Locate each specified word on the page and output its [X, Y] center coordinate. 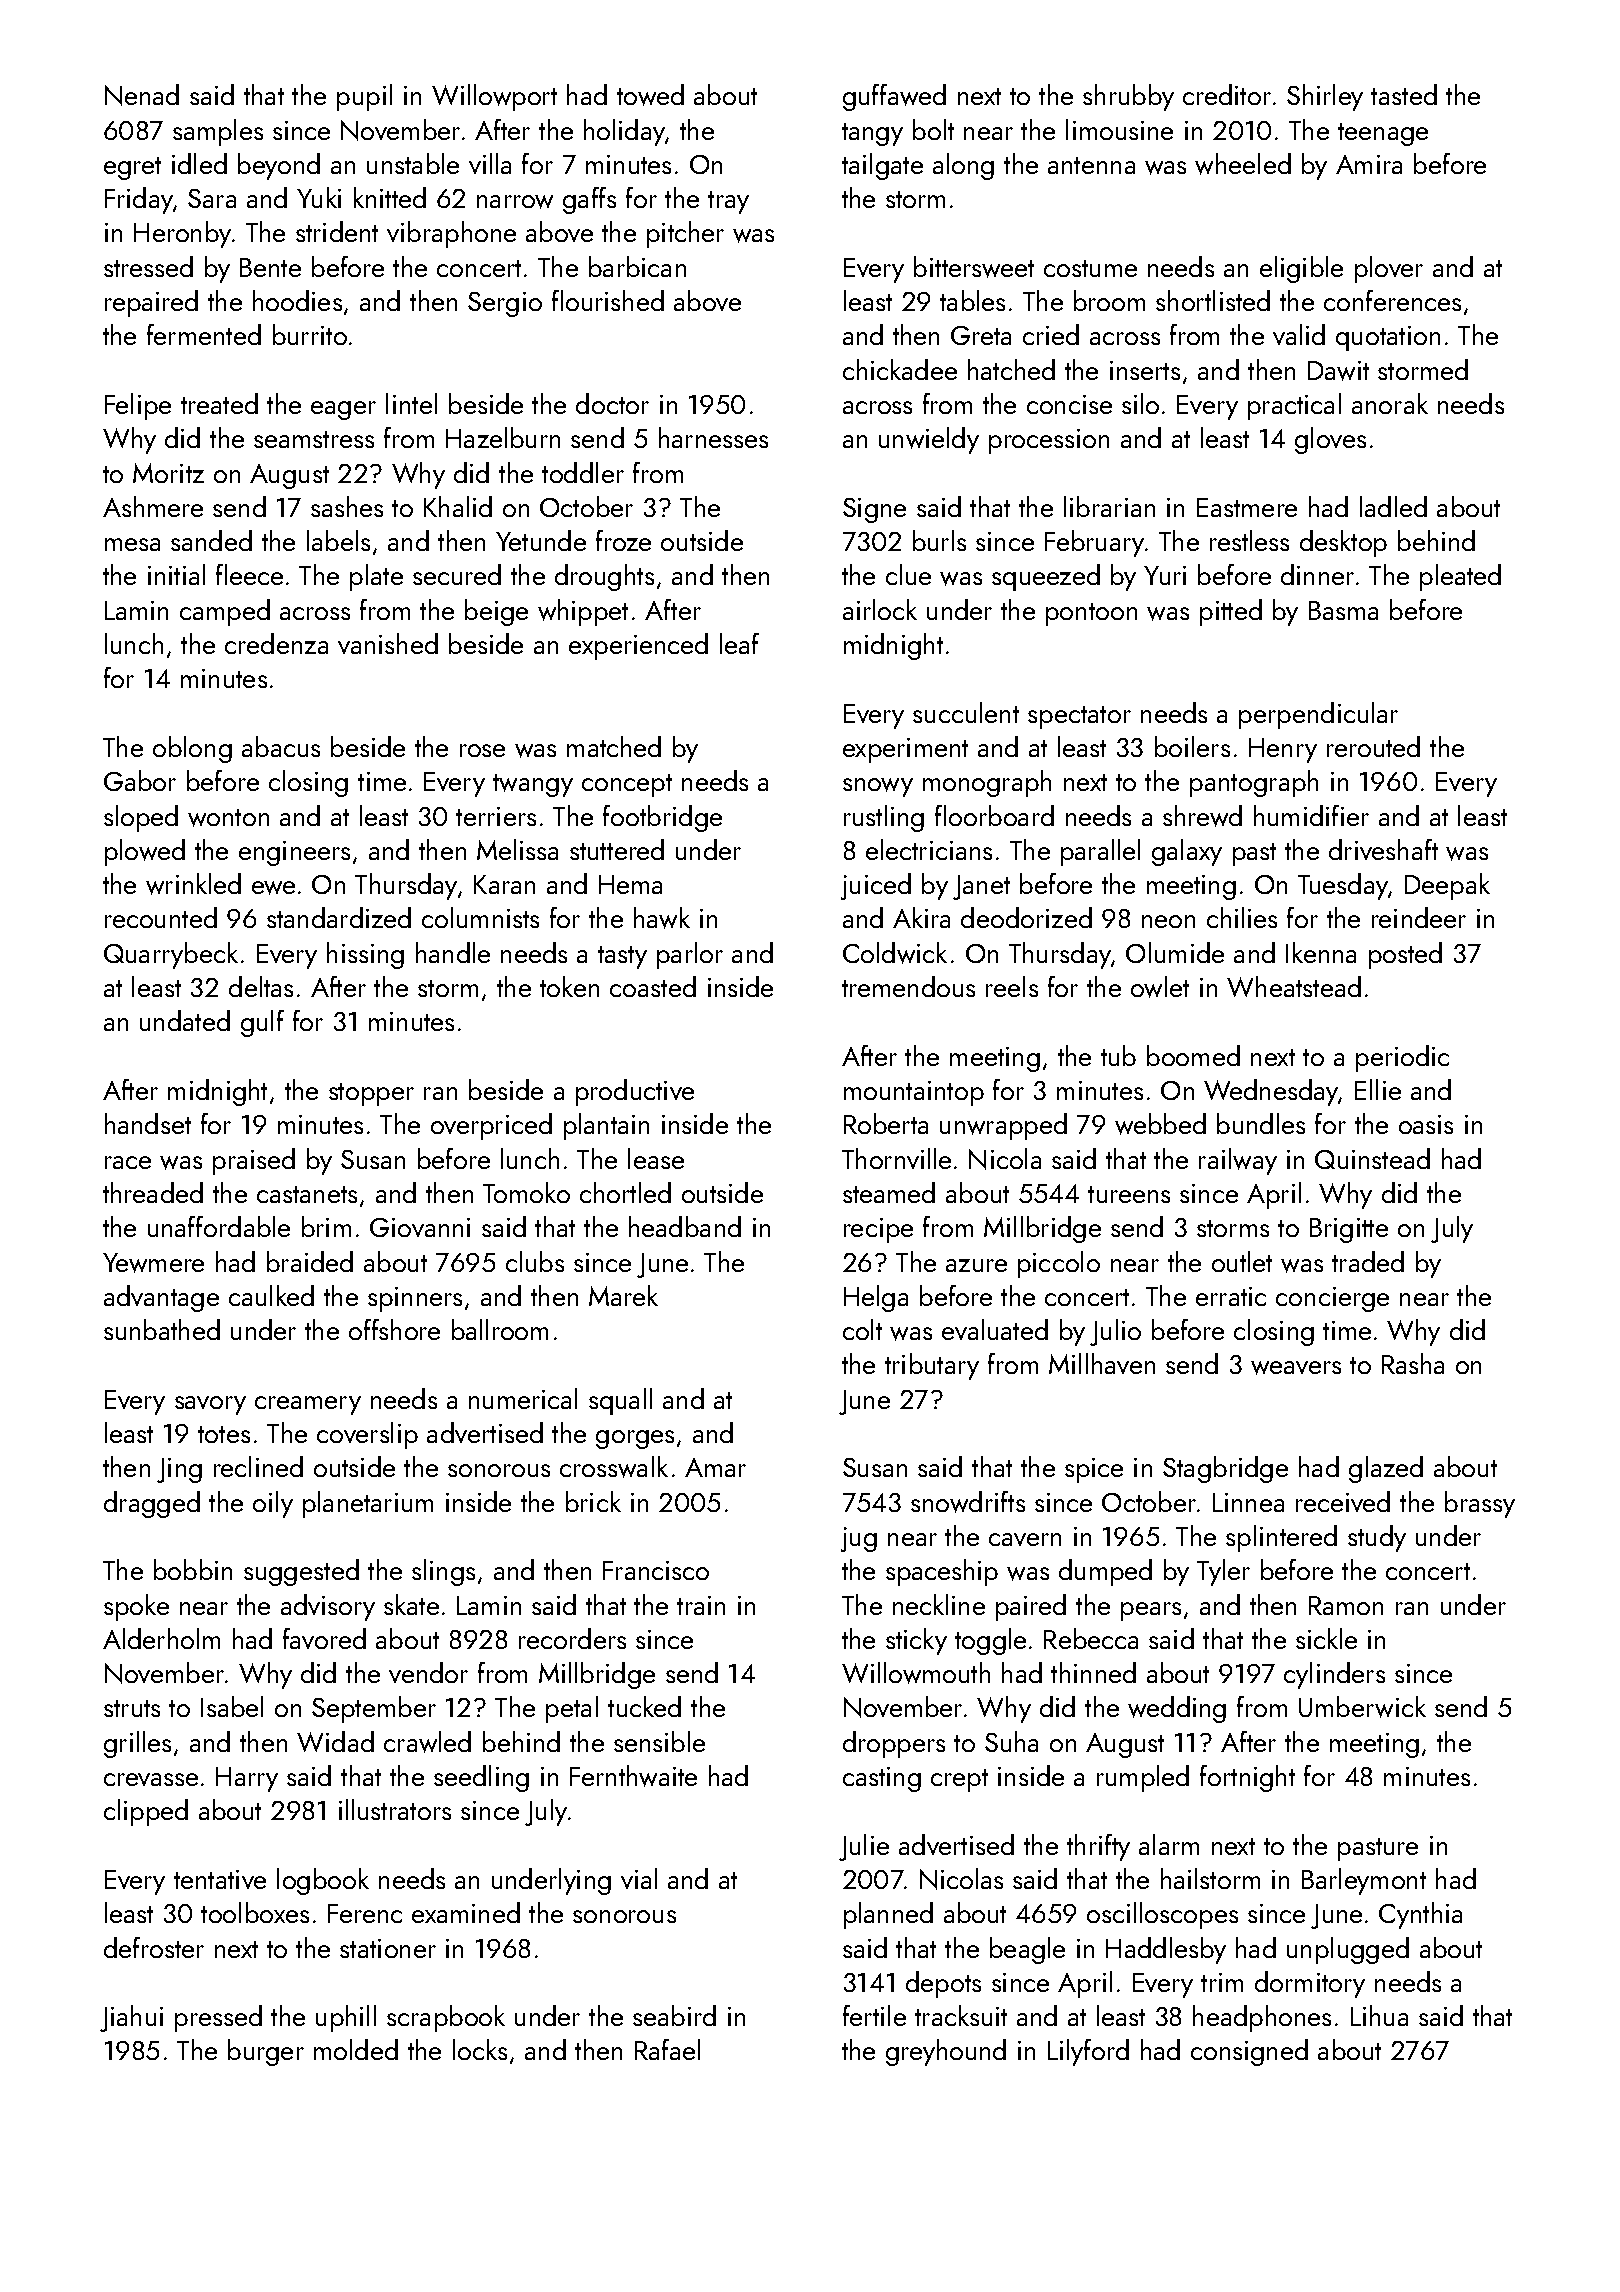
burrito [310, 334]
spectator [1079, 717]
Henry [1283, 750]
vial [639, 1878]
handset [148, 1123]
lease [656, 1158]
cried [1051, 334]
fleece [249, 574]
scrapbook [446, 2018]
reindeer [1419, 917]
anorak [1390, 403]
